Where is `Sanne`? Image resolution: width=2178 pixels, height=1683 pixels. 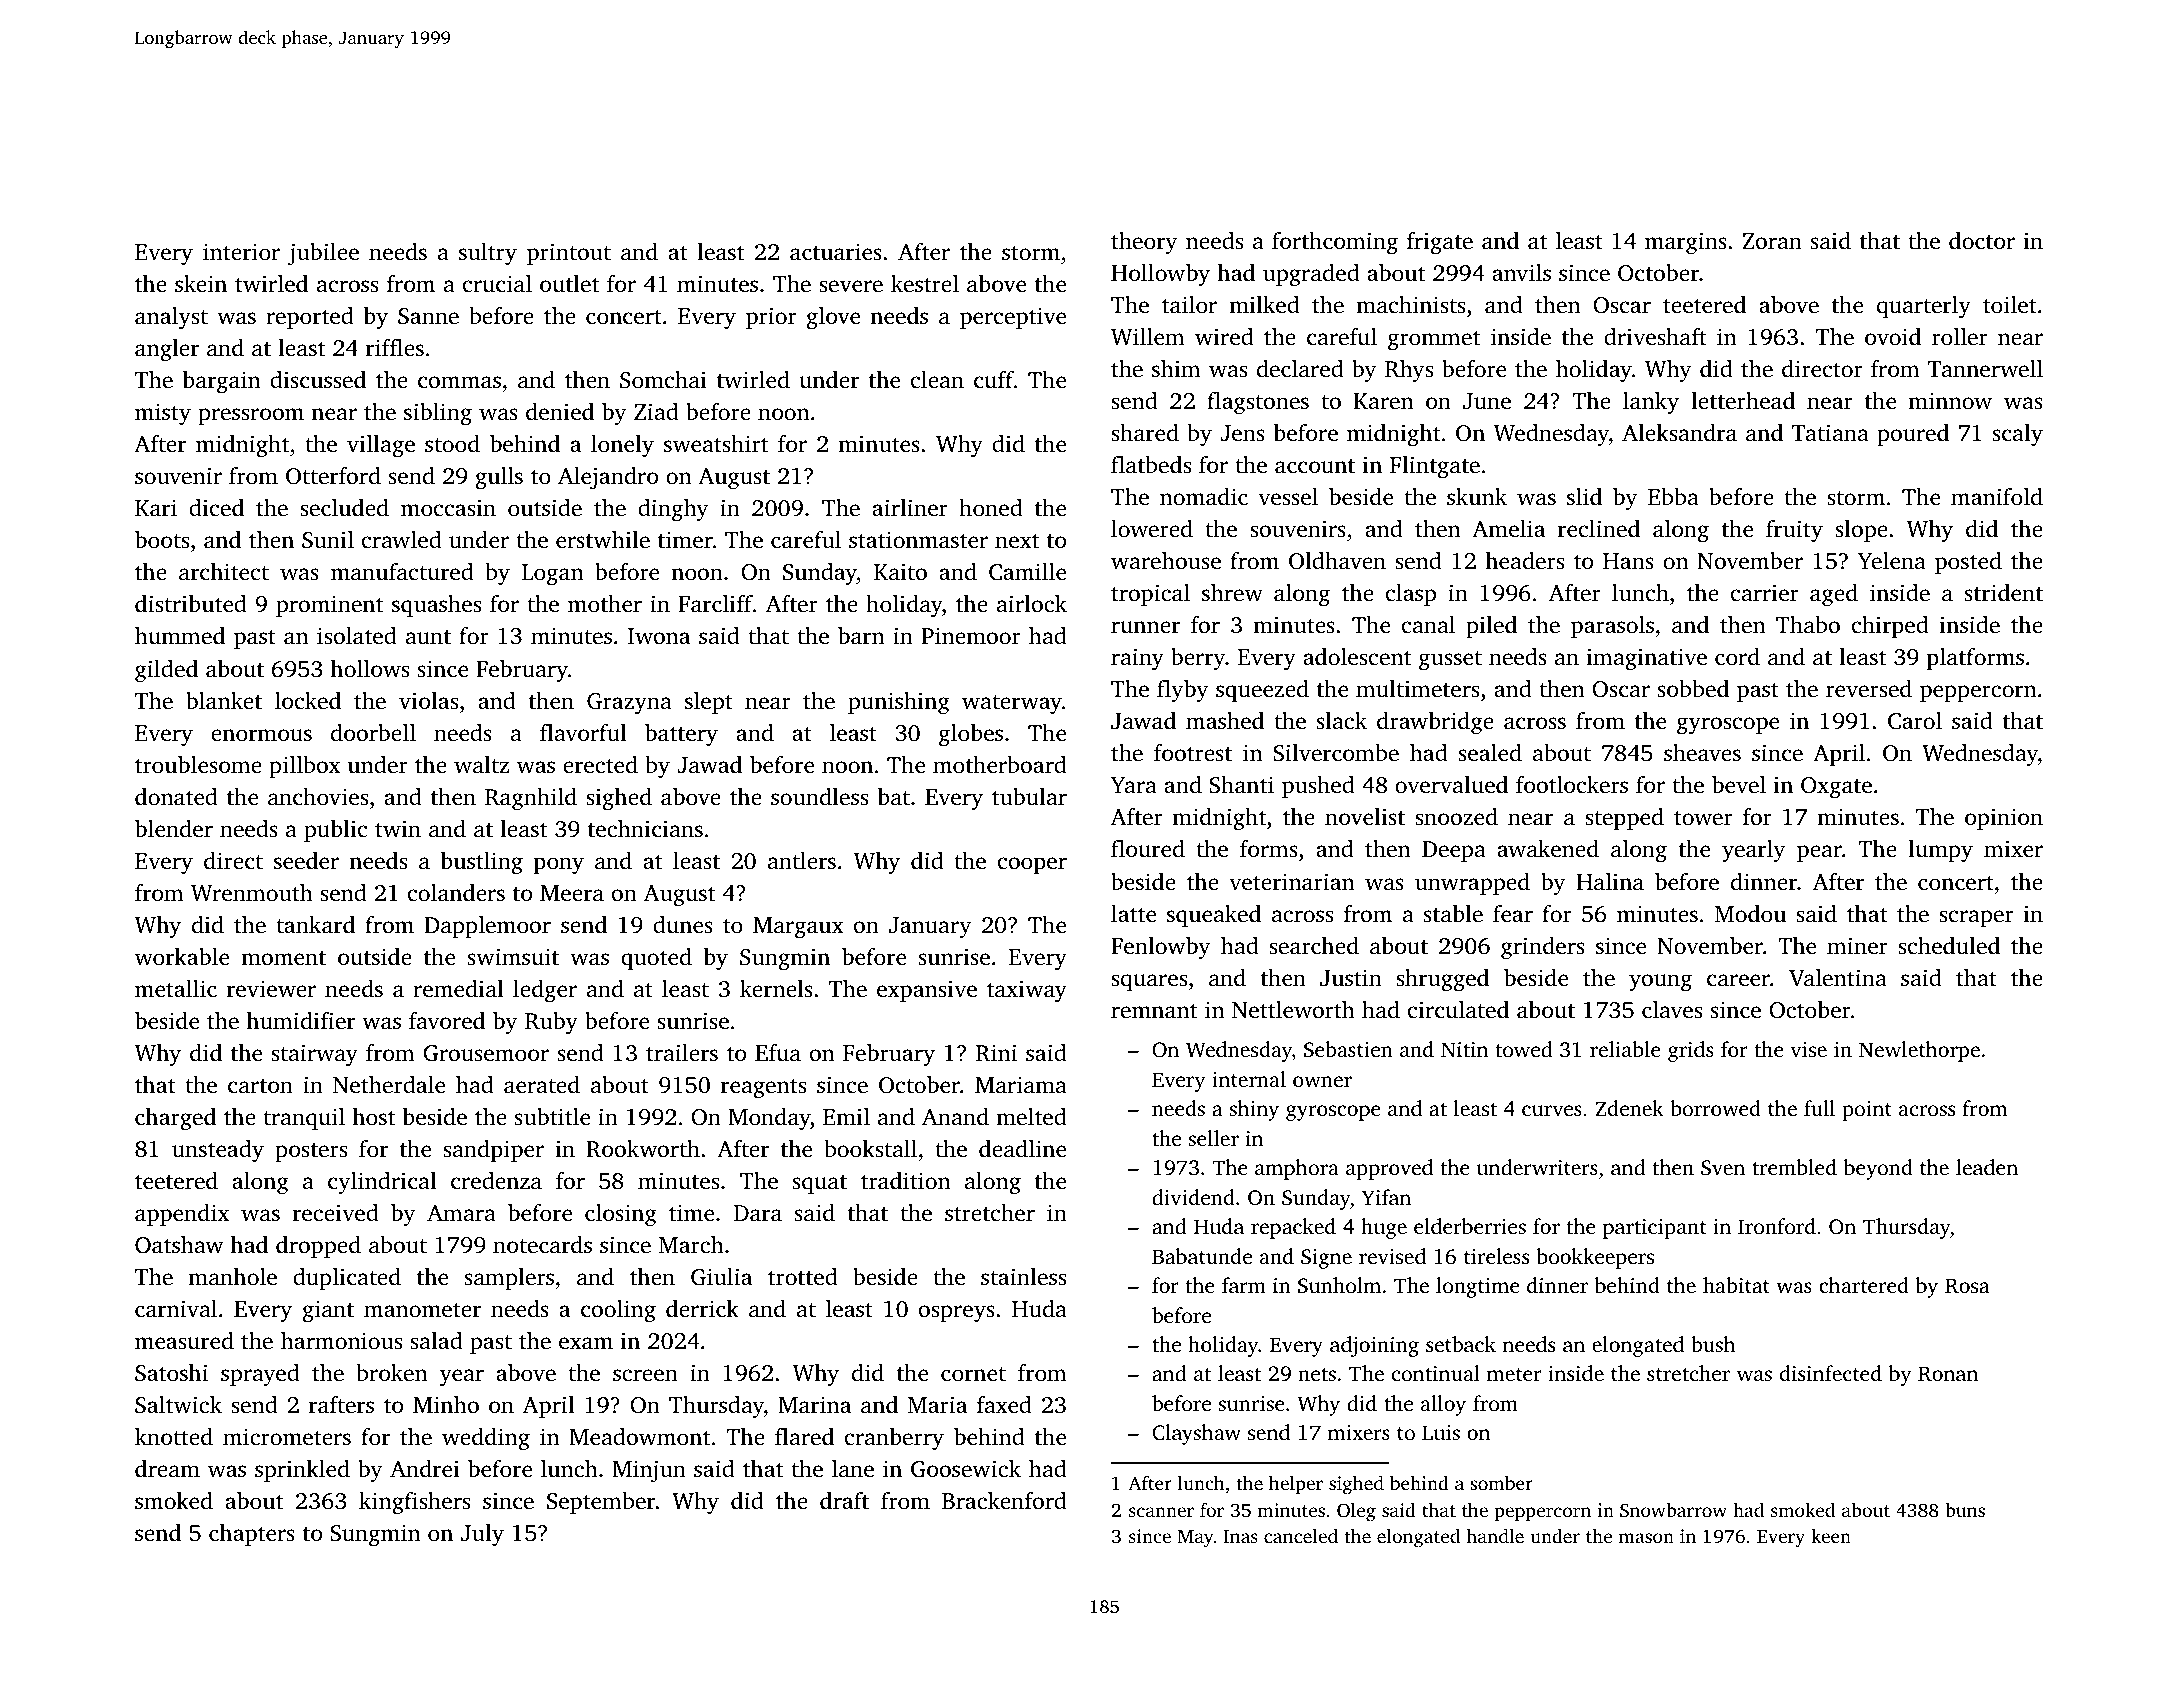 Sanne is located at coordinates (428, 316).
